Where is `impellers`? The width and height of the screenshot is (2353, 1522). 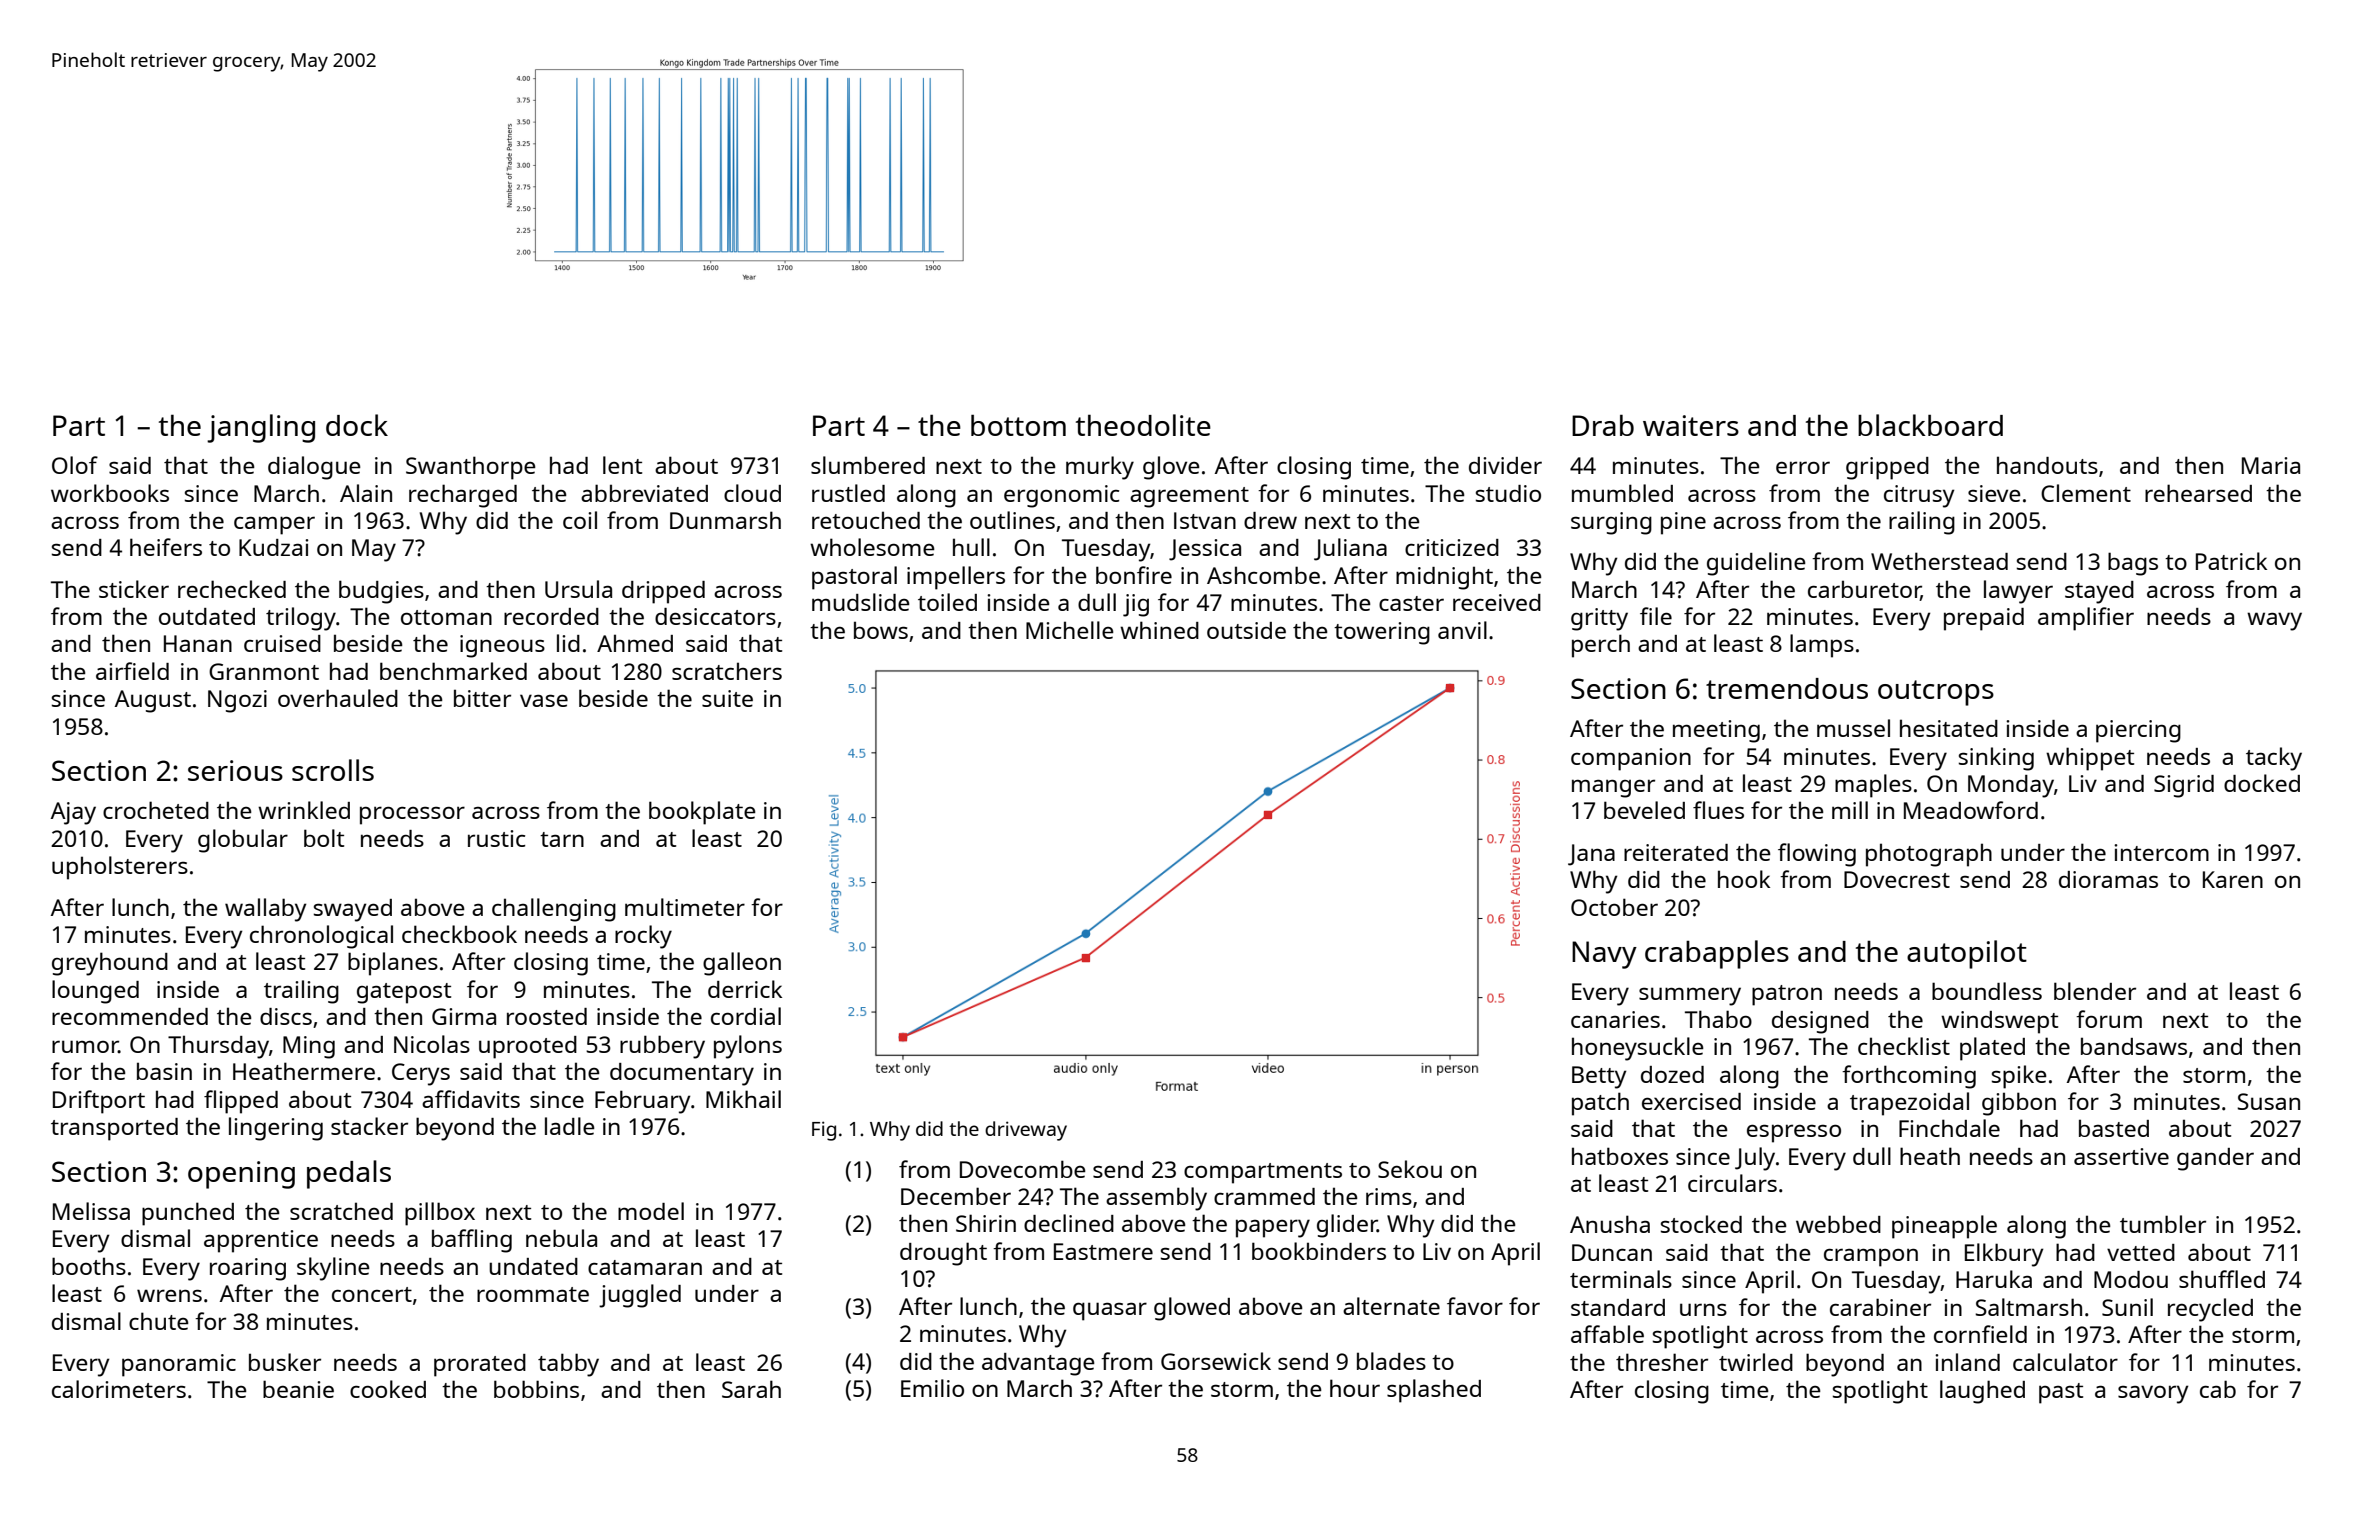
impellers is located at coordinates (956, 578).
